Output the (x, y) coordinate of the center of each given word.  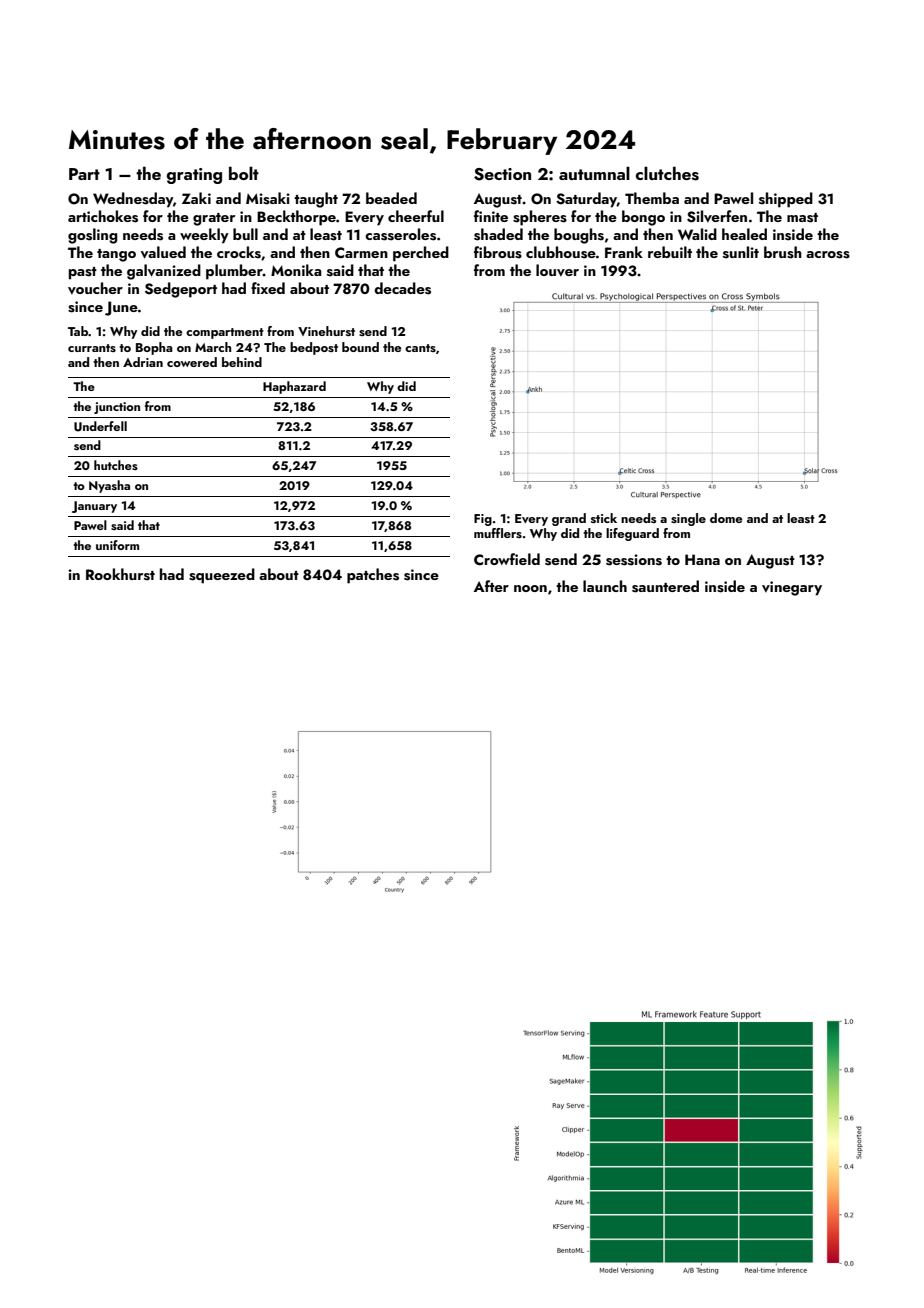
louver (557, 270)
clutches (667, 173)
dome (726, 518)
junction (117, 408)
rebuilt (670, 252)
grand (569, 519)
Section (502, 174)
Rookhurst (120, 574)
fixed (268, 288)
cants (420, 348)
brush (783, 252)
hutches (116, 465)
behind (242, 362)
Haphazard (294, 387)
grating (194, 176)
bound (360, 347)
